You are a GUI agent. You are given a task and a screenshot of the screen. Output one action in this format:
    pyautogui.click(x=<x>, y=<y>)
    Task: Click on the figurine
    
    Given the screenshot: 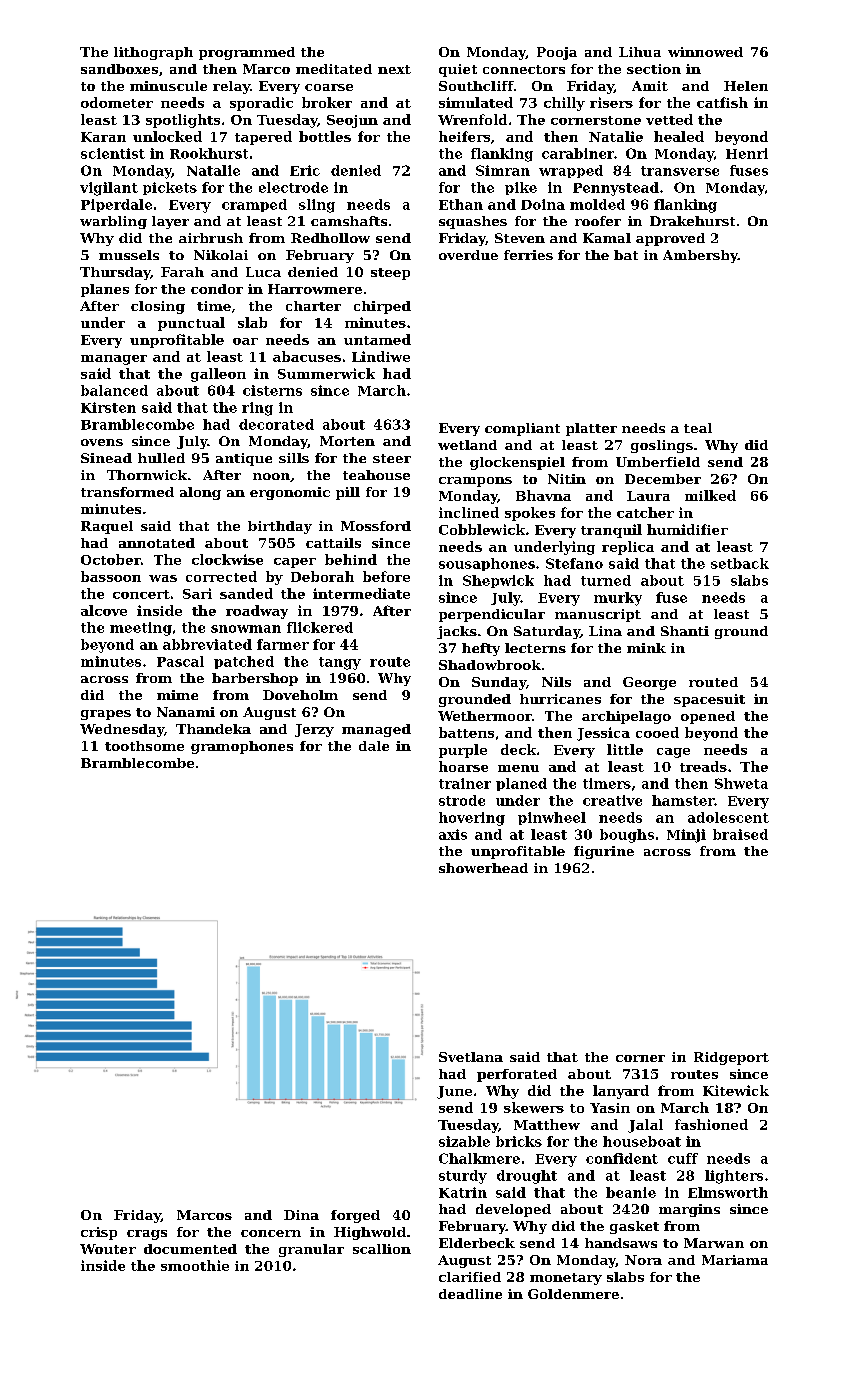 What is the action you would take?
    pyautogui.click(x=604, y=852)
